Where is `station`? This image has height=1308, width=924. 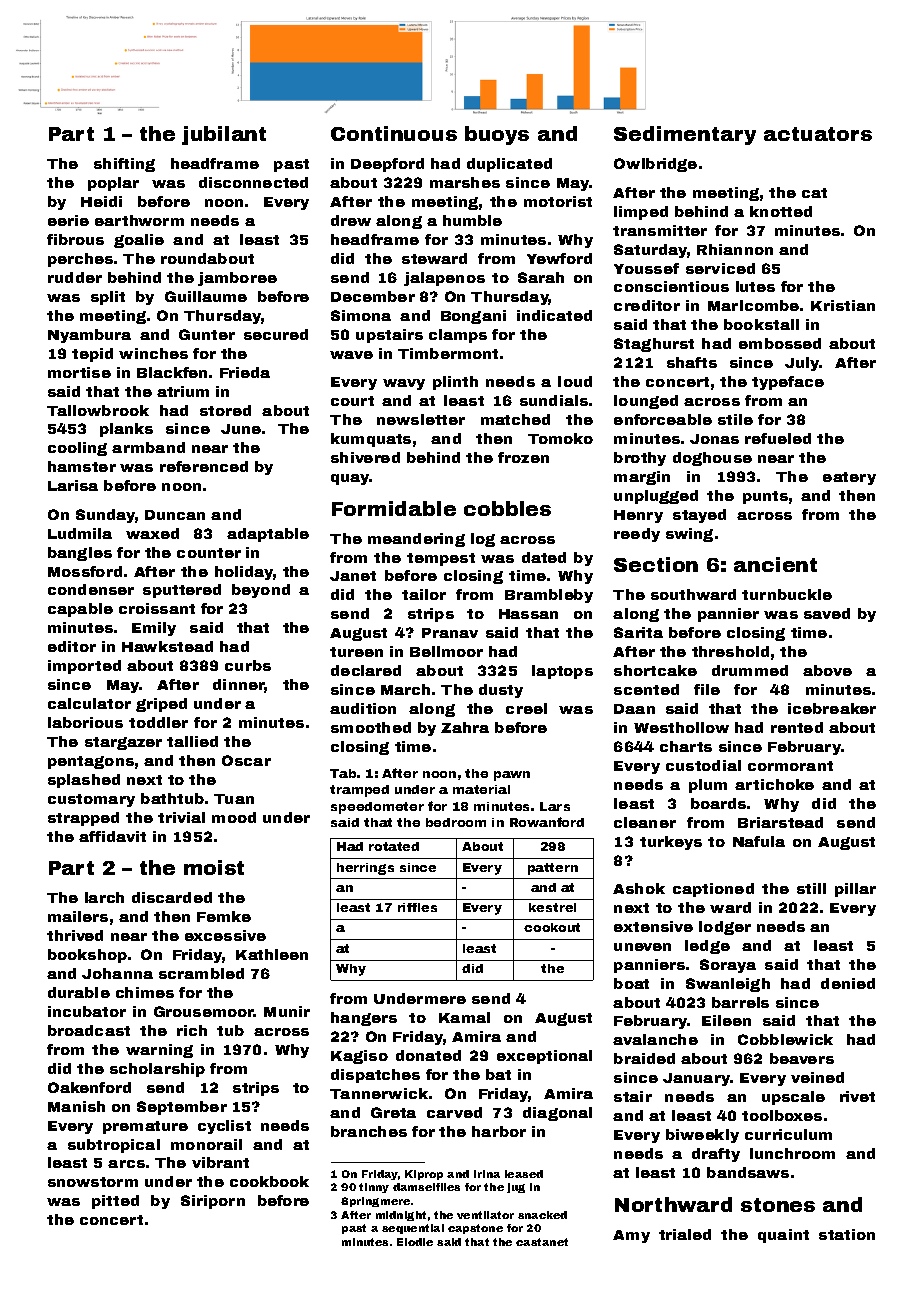 station is located at coordinates (847, 1234).
